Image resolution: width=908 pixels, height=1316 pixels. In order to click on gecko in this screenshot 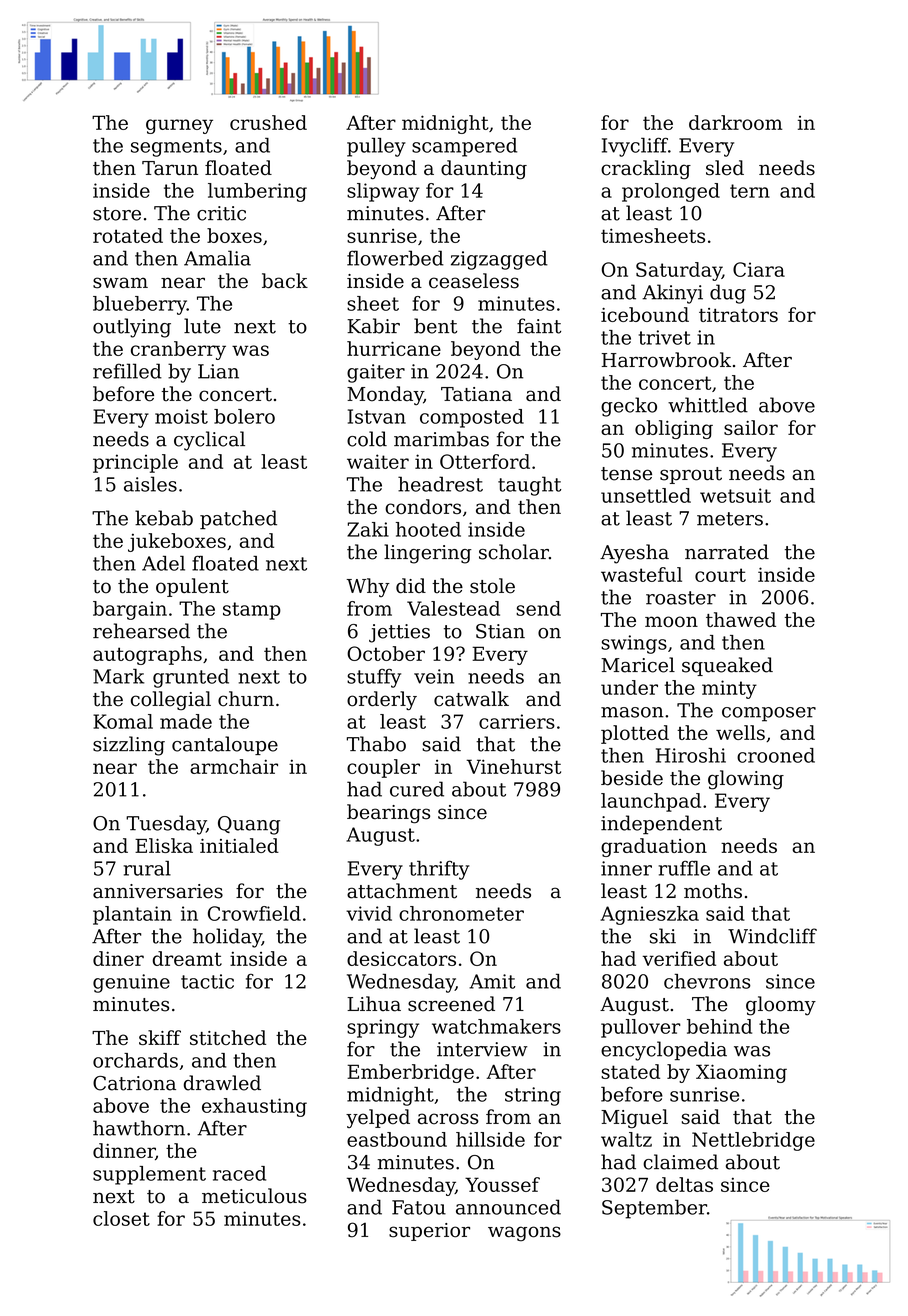, I will do `click(629, 407)`.
